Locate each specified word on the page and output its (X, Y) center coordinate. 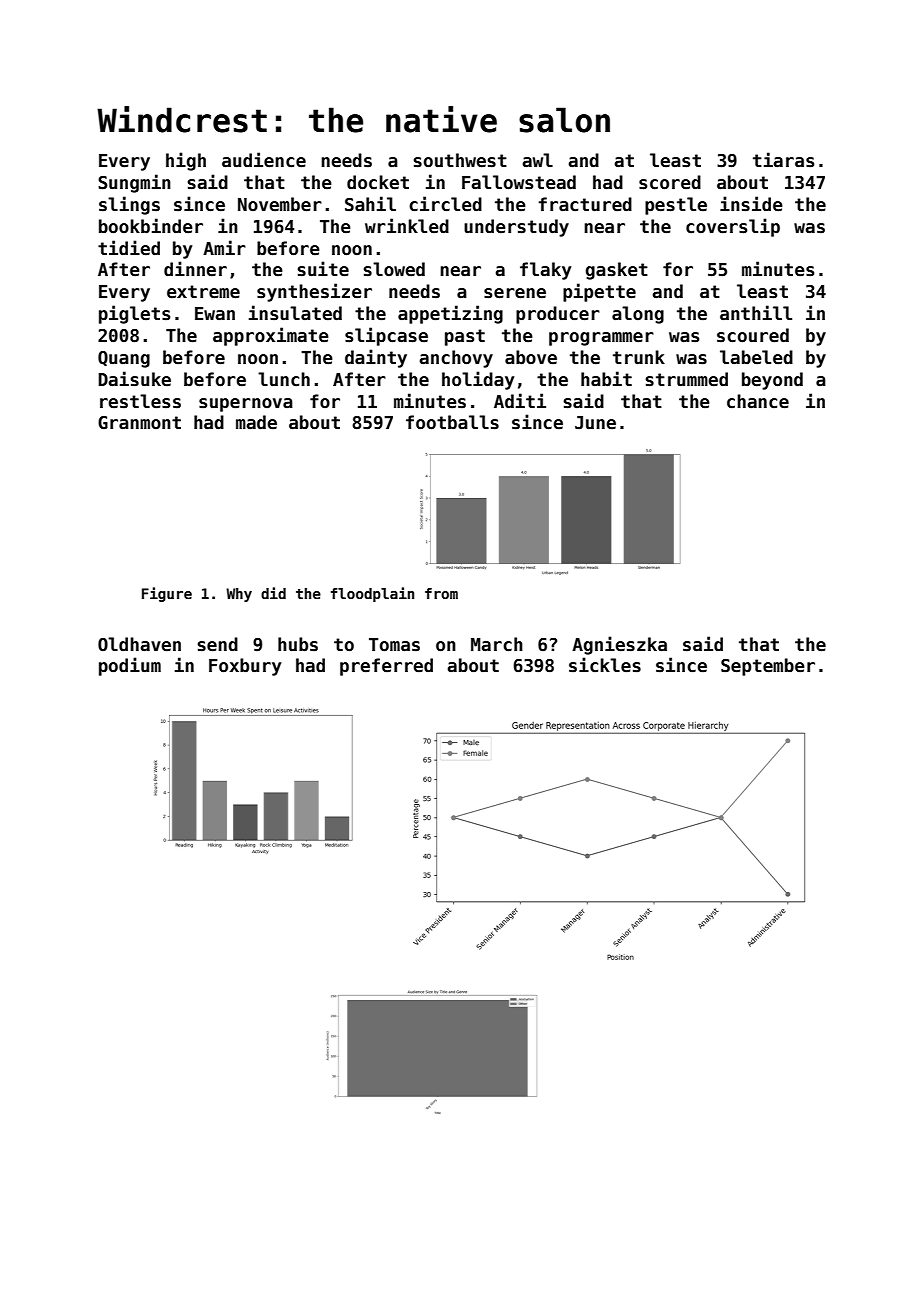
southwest (460, 160)
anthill (756, 313)
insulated (295, 313)
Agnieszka (619, 645)
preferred (386, 667)
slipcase (386, 336)
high (186, 161)
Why (239, 595)
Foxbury (245, 667)
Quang (124, 359)
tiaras (783, 160)
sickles (605, 665)
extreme (203, 292)
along (638, 315)
